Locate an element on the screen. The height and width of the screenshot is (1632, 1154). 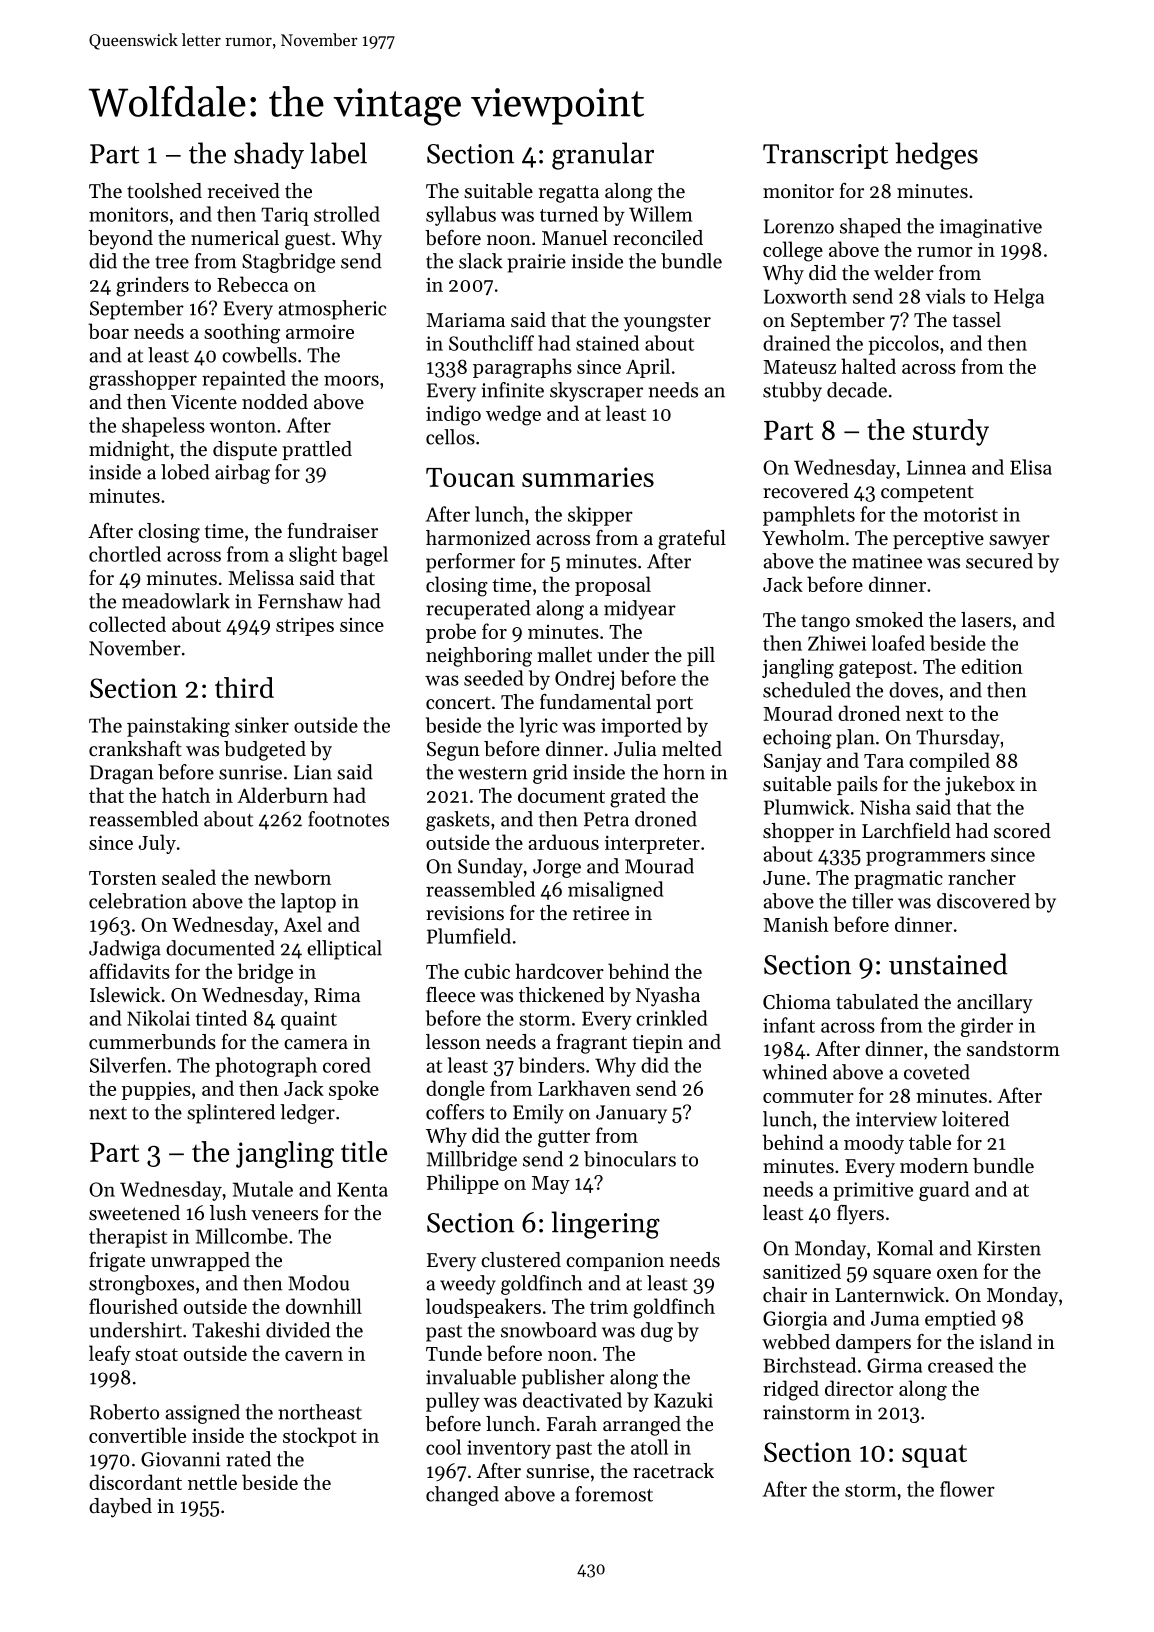
received is located at coordinates (244, 191).
